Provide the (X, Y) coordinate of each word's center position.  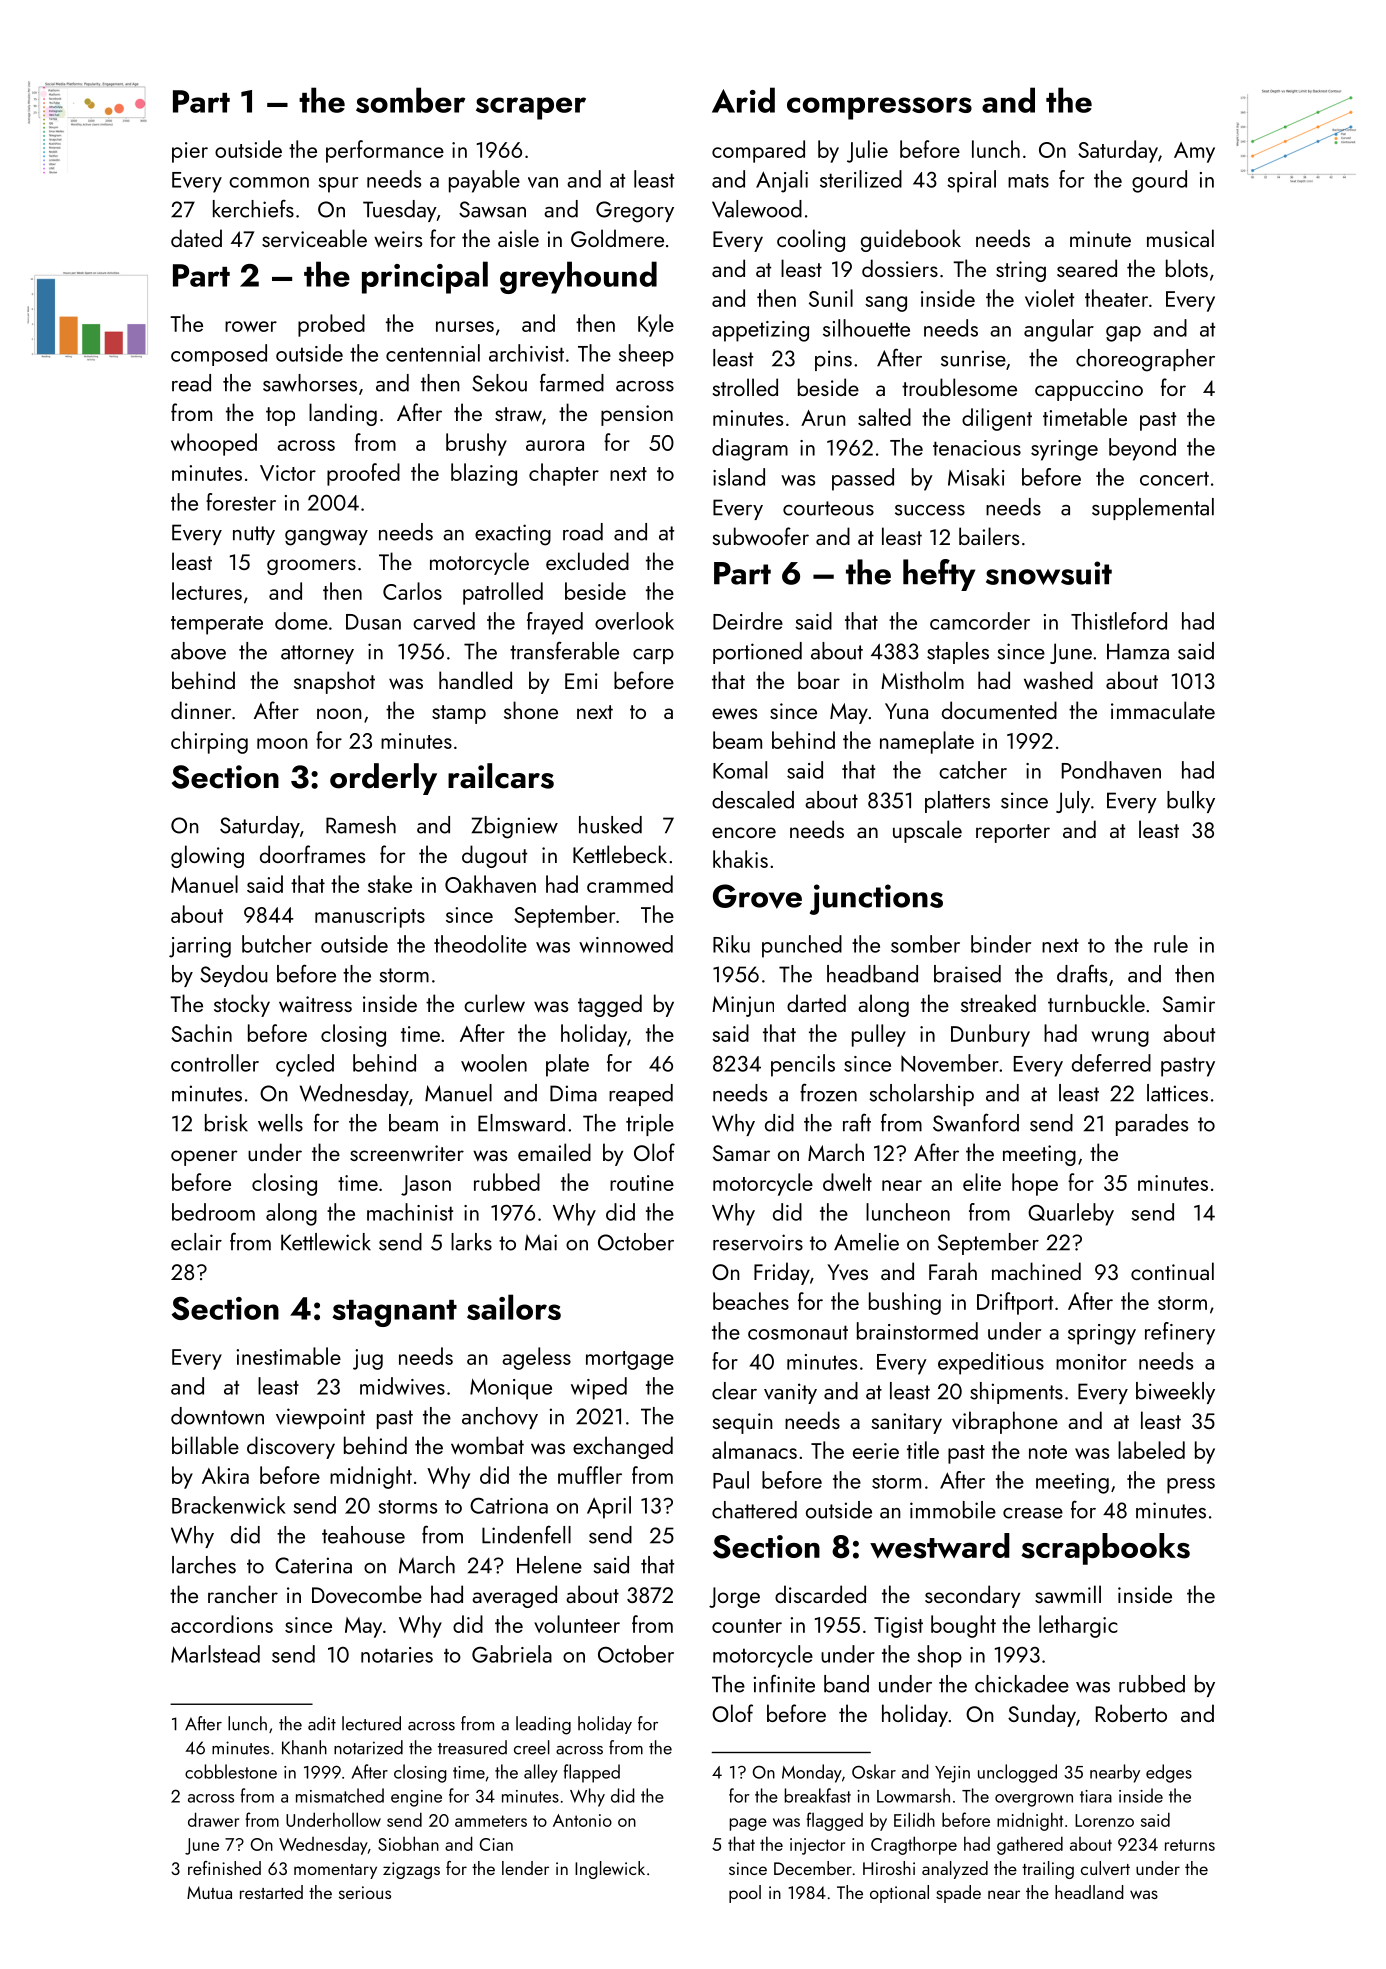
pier (190, 152)
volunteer (577, 1624)
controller (215, 1063)
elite (982, 1182)
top (280, 416)
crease (1033, 1513)
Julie (867, 151)
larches (204, 1565)
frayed (555, 623)
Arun (823, 418)
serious (365, 1892)
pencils (803, 1065)
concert (1174, 478)
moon (282, 743)
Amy (1194, 152)
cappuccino (1089, 390)
